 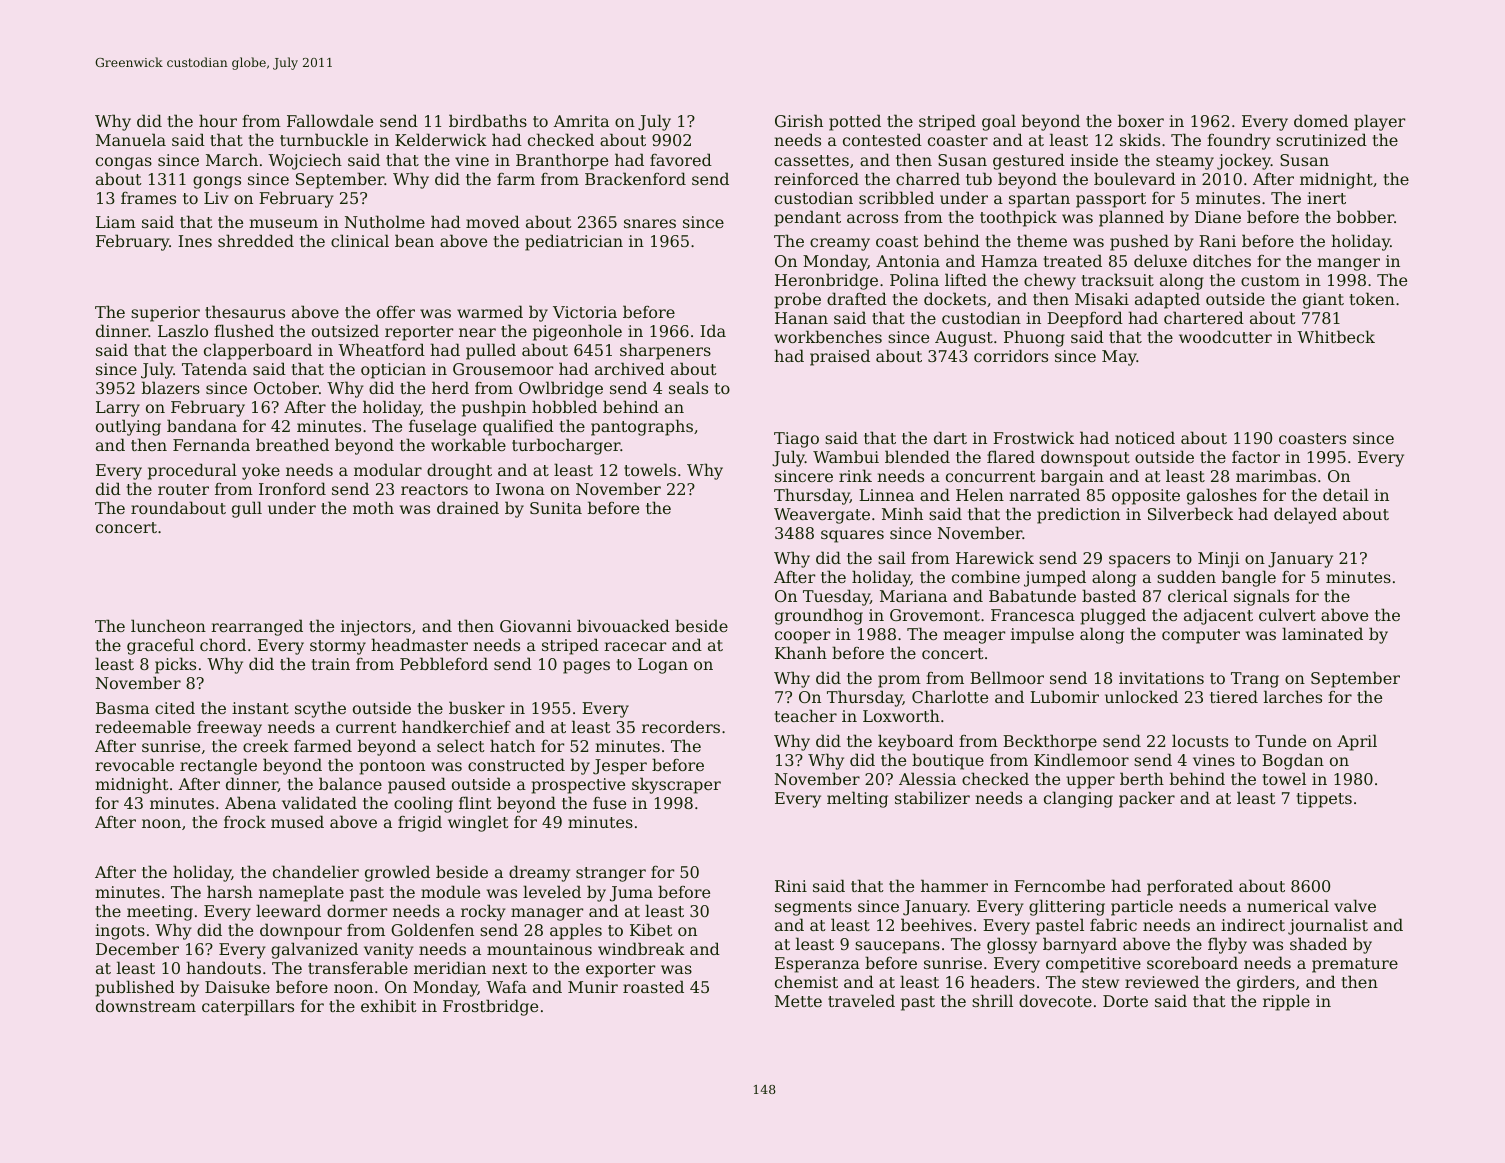 I want to click on frock, so click(x=245, y=821).
